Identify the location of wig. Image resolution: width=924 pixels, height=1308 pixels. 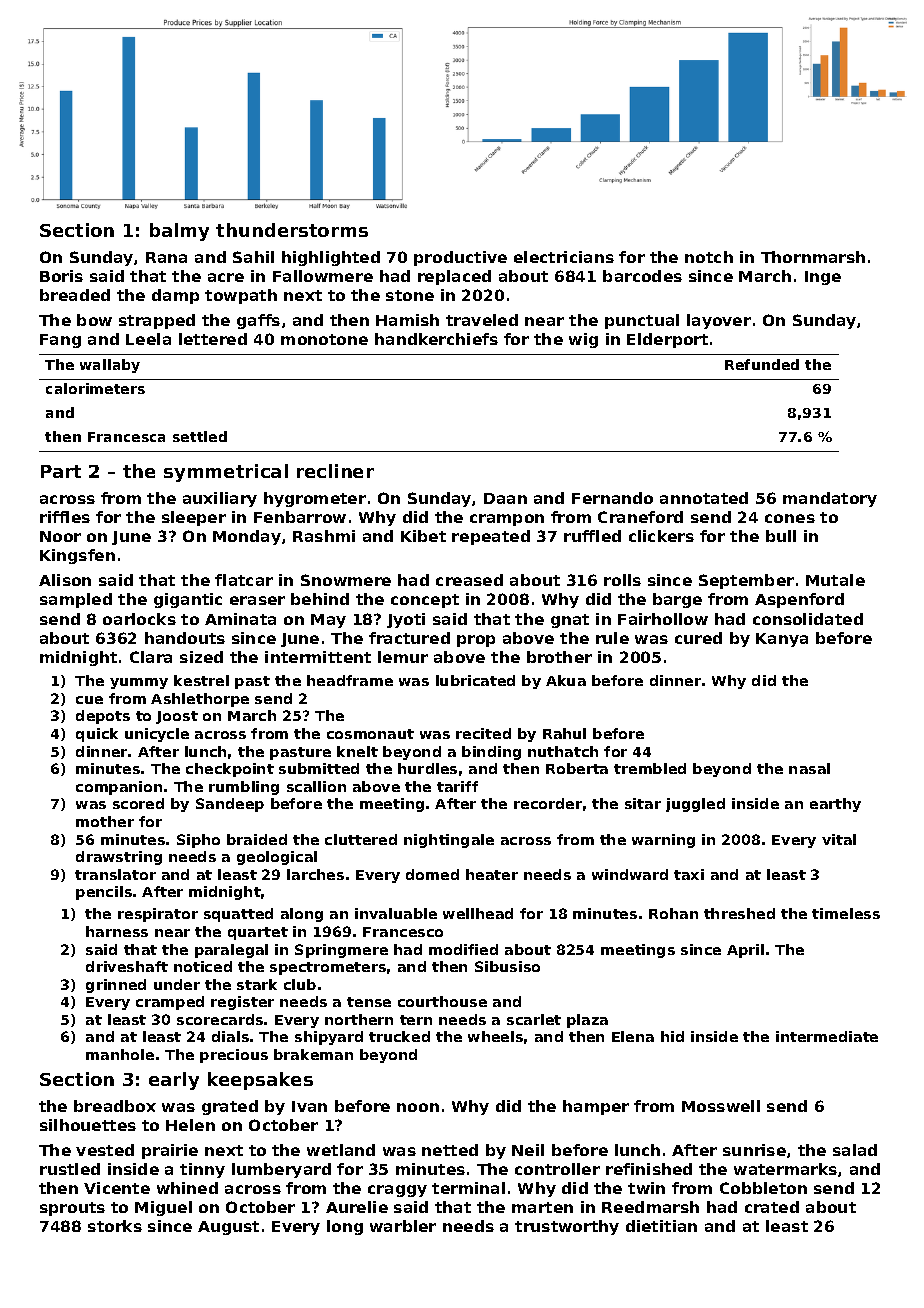
(583, 340).
